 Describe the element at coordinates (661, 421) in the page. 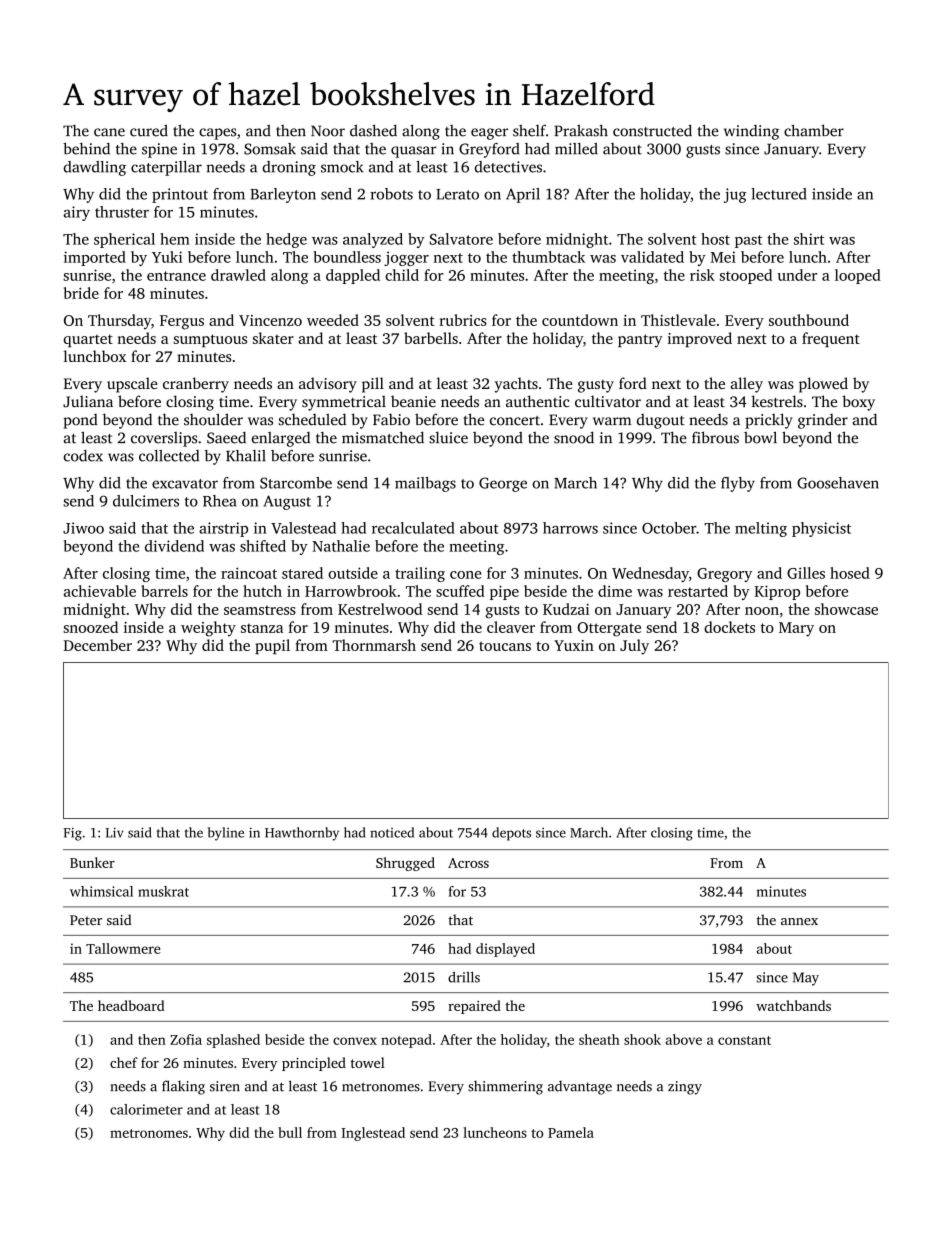

I see `dugout` at that location.
